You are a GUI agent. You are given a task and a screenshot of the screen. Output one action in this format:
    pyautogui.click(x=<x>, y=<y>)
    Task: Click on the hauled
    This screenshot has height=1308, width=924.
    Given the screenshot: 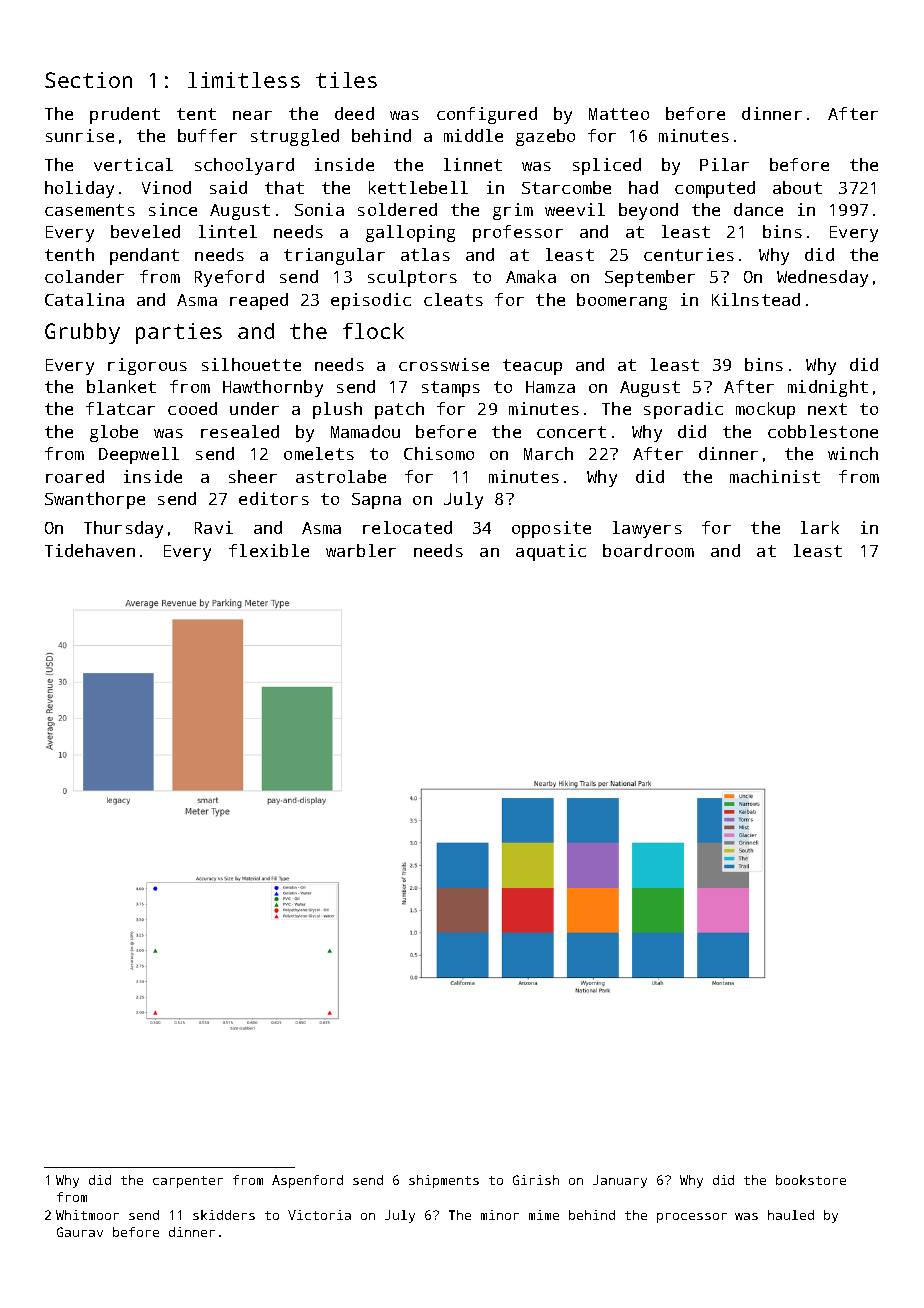 What is the action you would take?
    pyautogui.click(x=791, y=1215)
